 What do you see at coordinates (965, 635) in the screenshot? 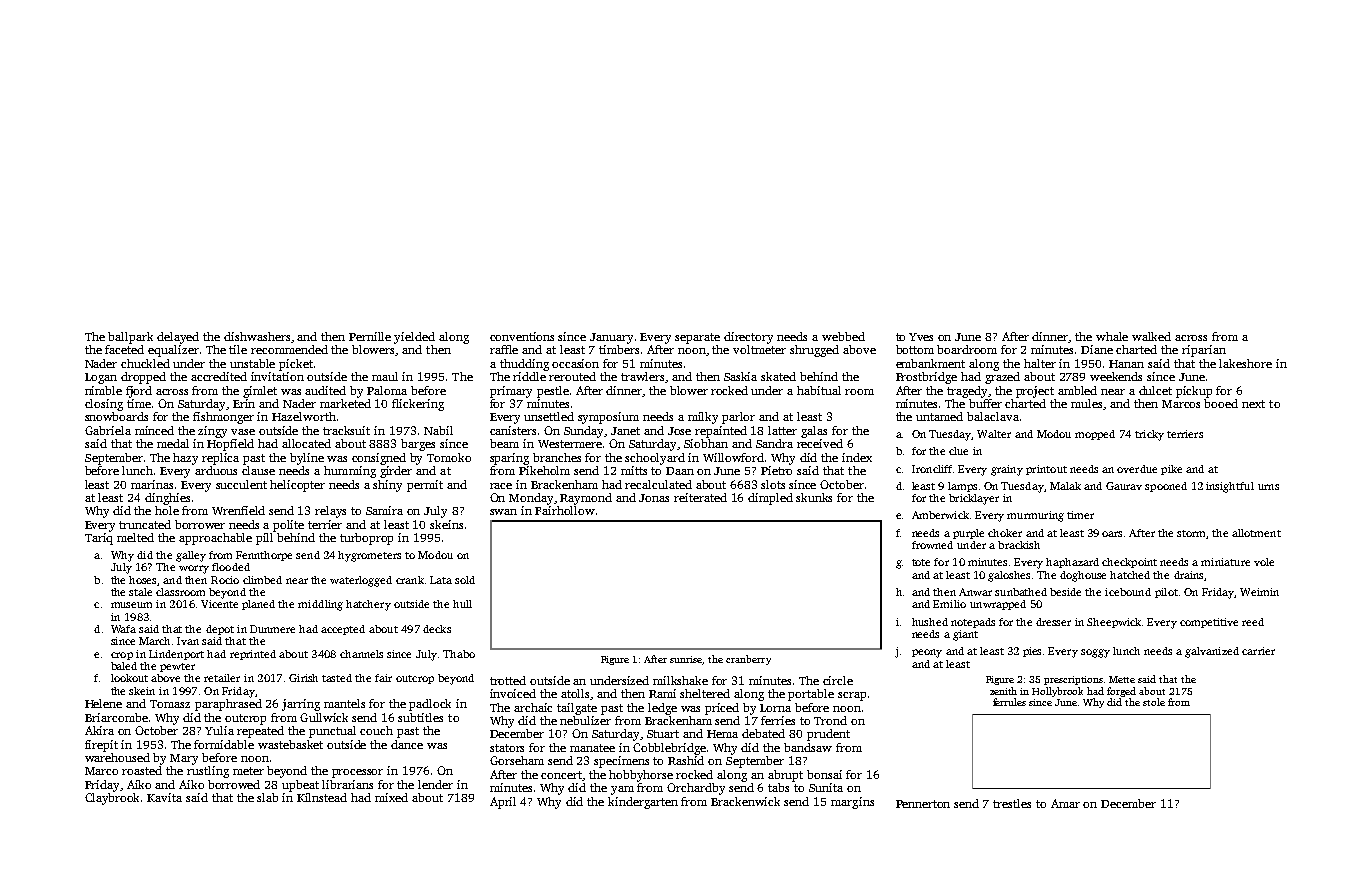
I see `giant` at bounding box center [965, 635].
